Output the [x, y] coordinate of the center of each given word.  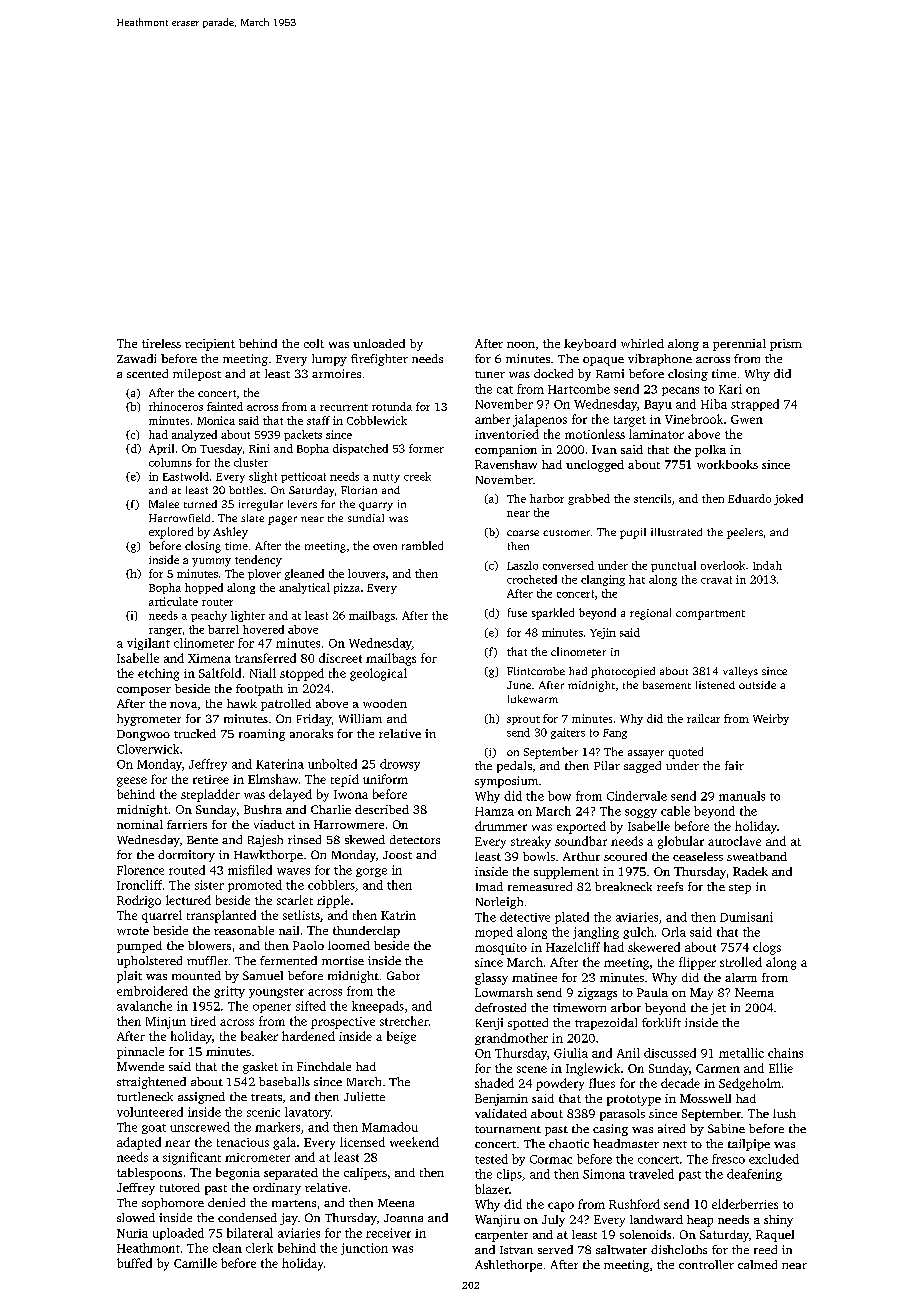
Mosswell [705, 1098]
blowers [209, 945]
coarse [523, 533]
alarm [741, 977]
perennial [739, 345]
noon [521, 345]
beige [401, 1037]
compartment [710, 615]
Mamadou [390, 1127]
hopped [204, 588]
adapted [139, 1143]
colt [314, 343]
